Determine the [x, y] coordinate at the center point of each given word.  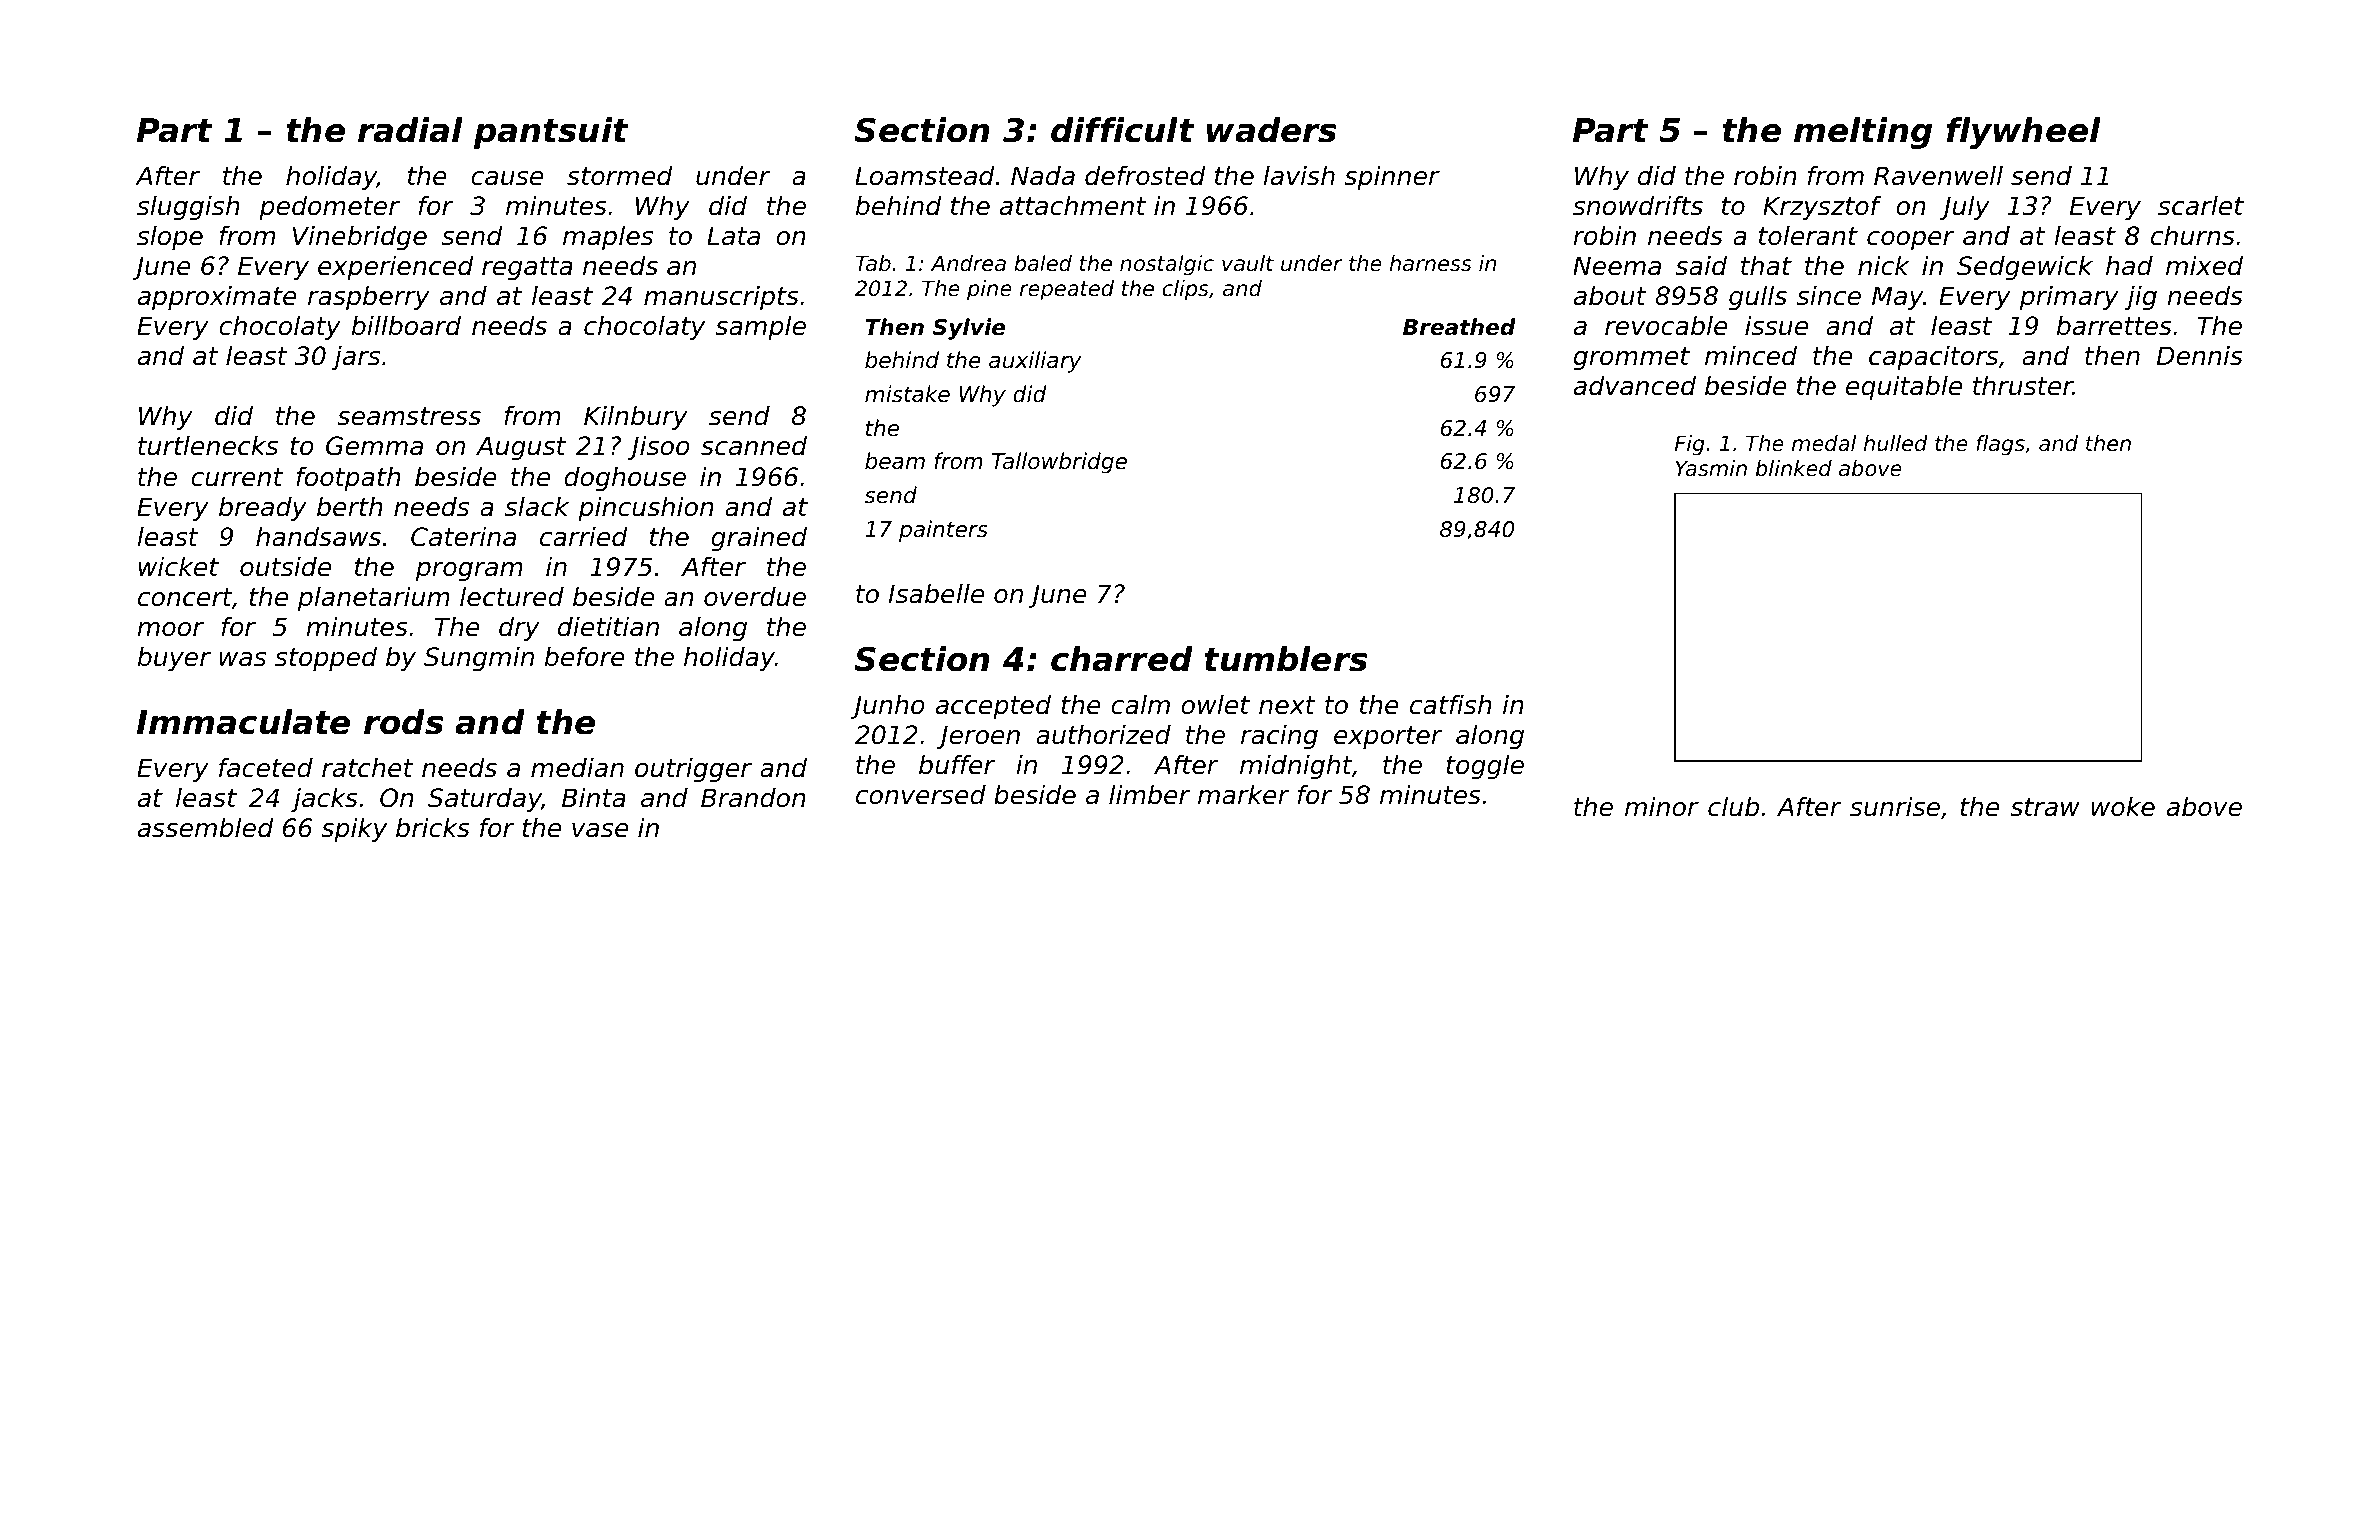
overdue [755, 597]
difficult [1123, 130]
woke [2123, 807]
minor [1662, 807]
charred [1122, 659]
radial [410, 130]
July [1965, 208]
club [1733, 807]
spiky [354, 830]
